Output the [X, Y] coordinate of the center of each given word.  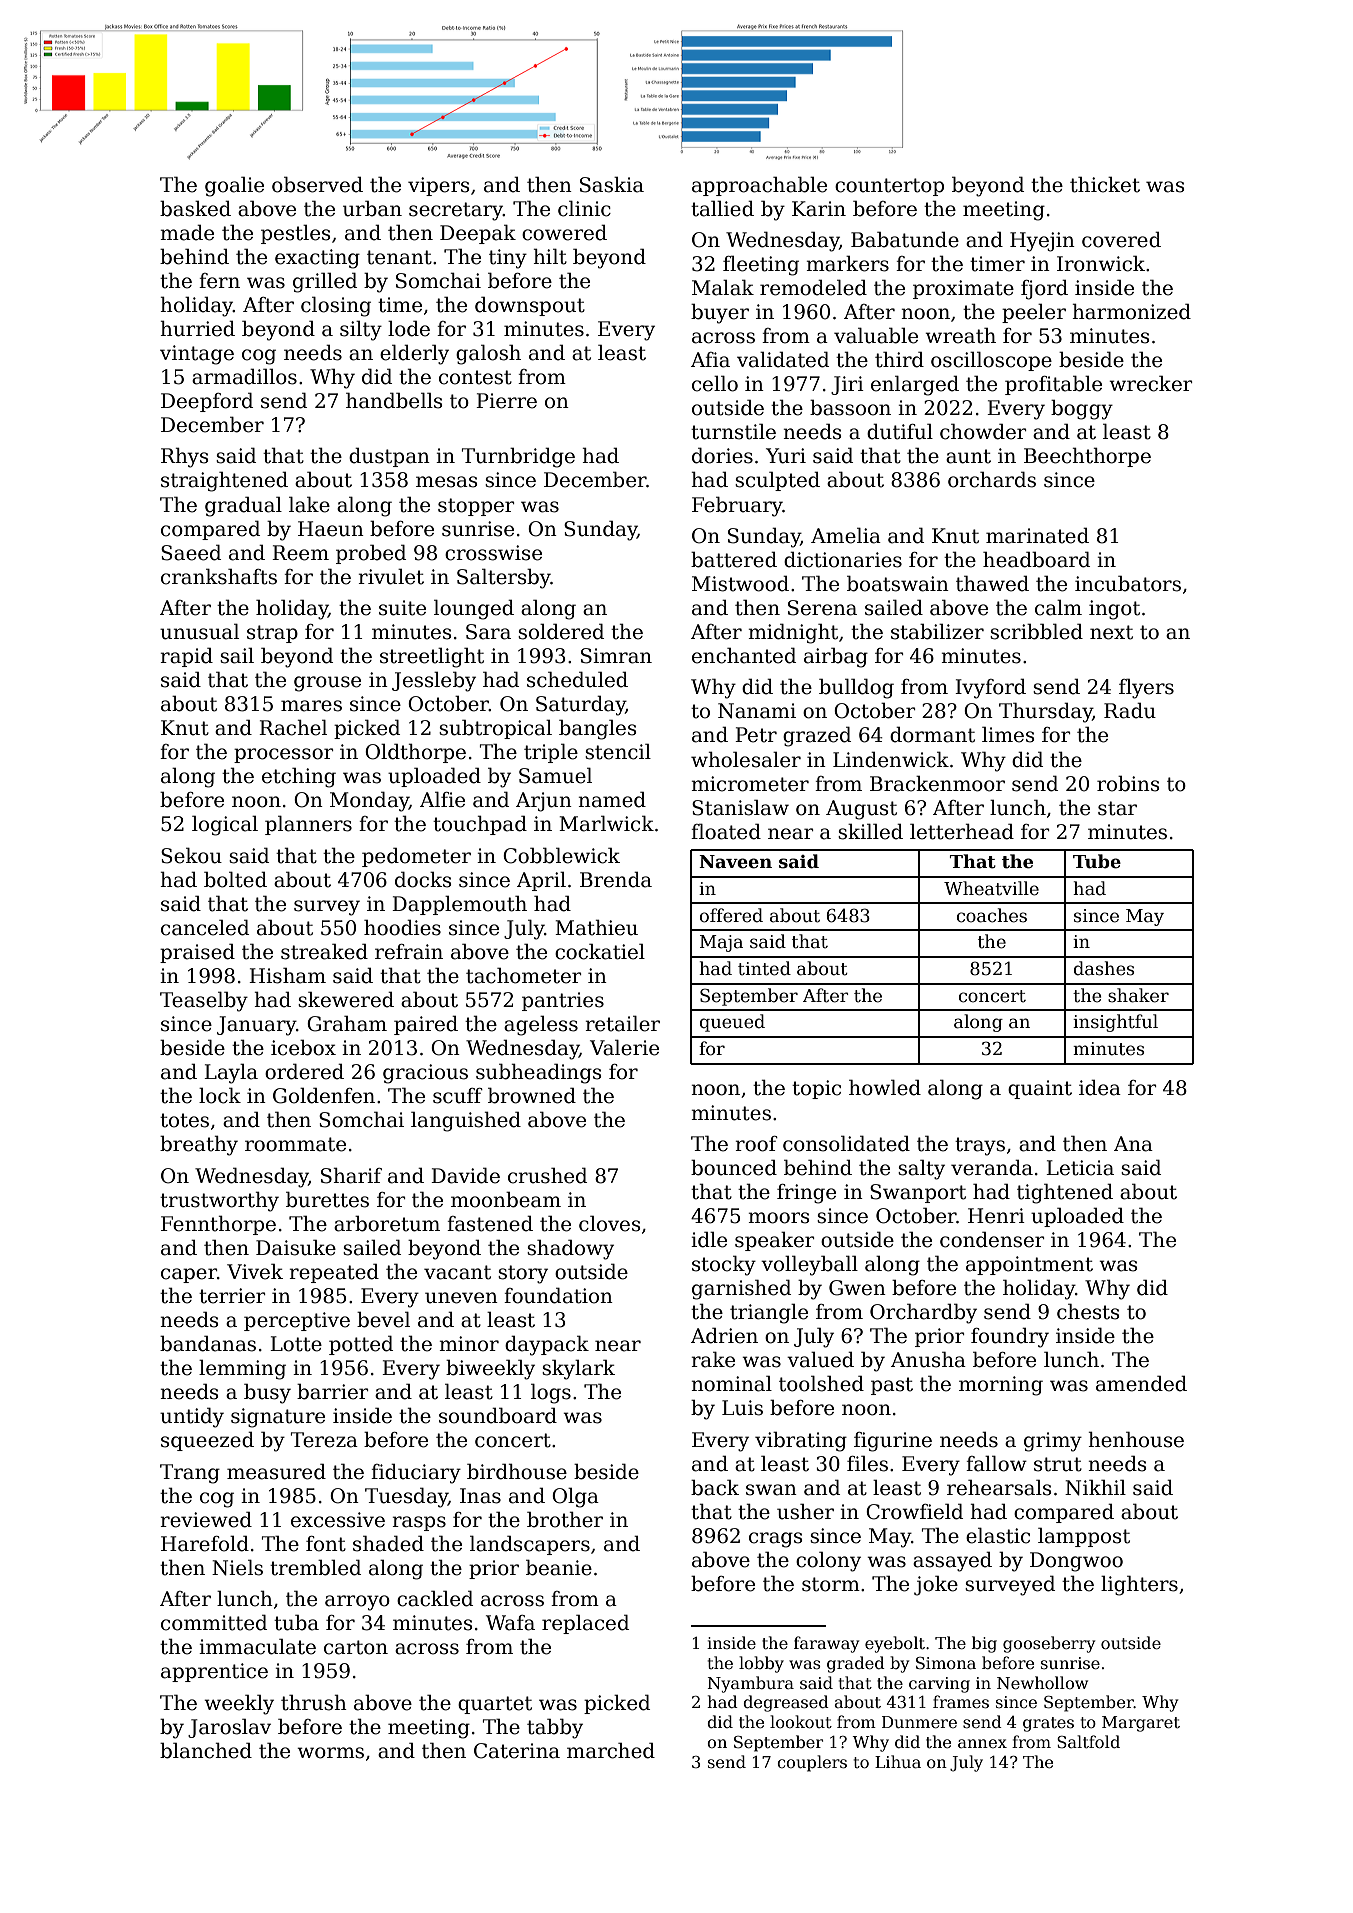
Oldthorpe [415, 753]
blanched [206, 1750]
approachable [759, 186]
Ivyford [990, 688]
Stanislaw [740, 807]
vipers [438, 186]
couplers [812, 1763]
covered [1121, 239]
